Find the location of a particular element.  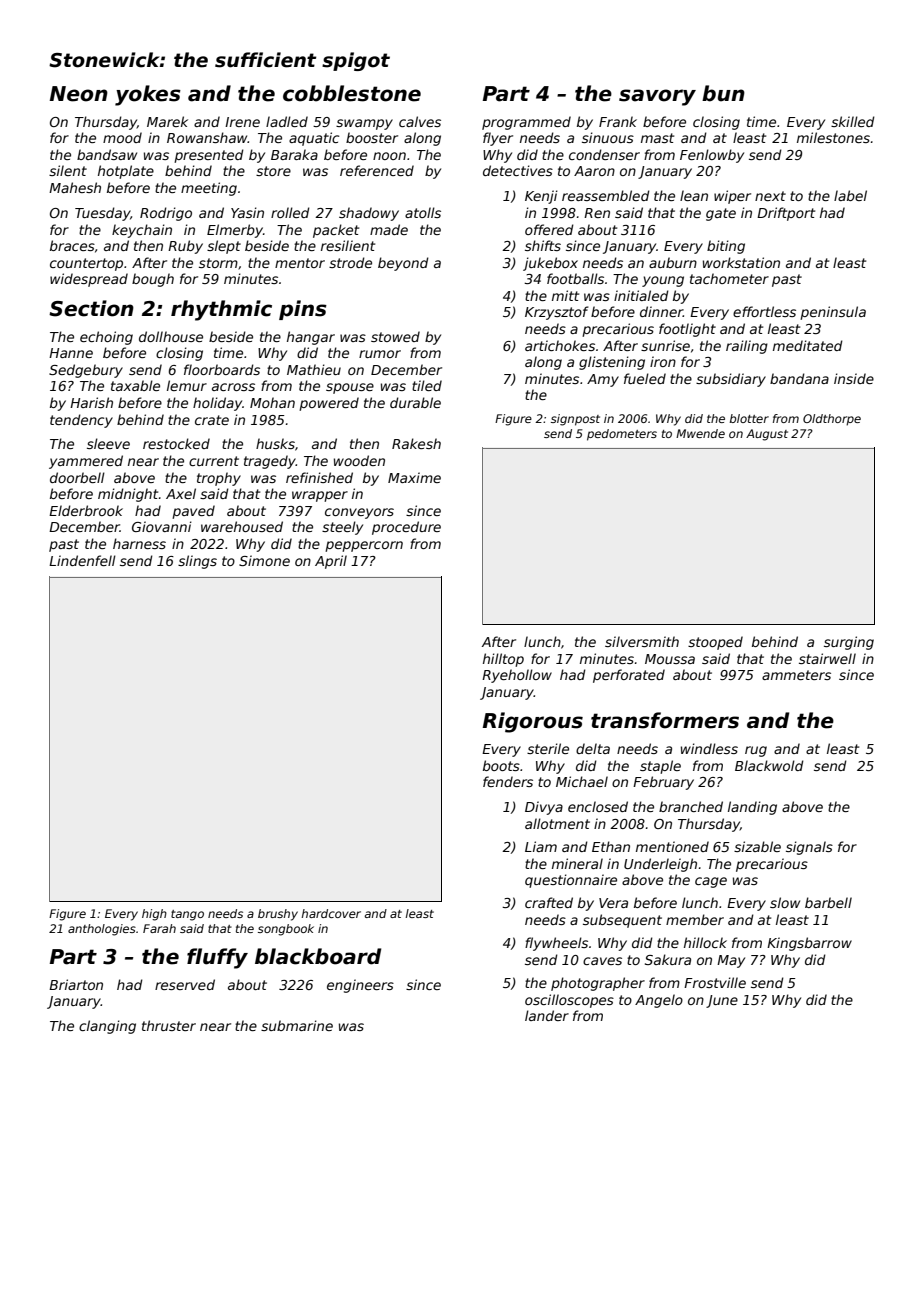

Section is located at coordinates (91, 308).
